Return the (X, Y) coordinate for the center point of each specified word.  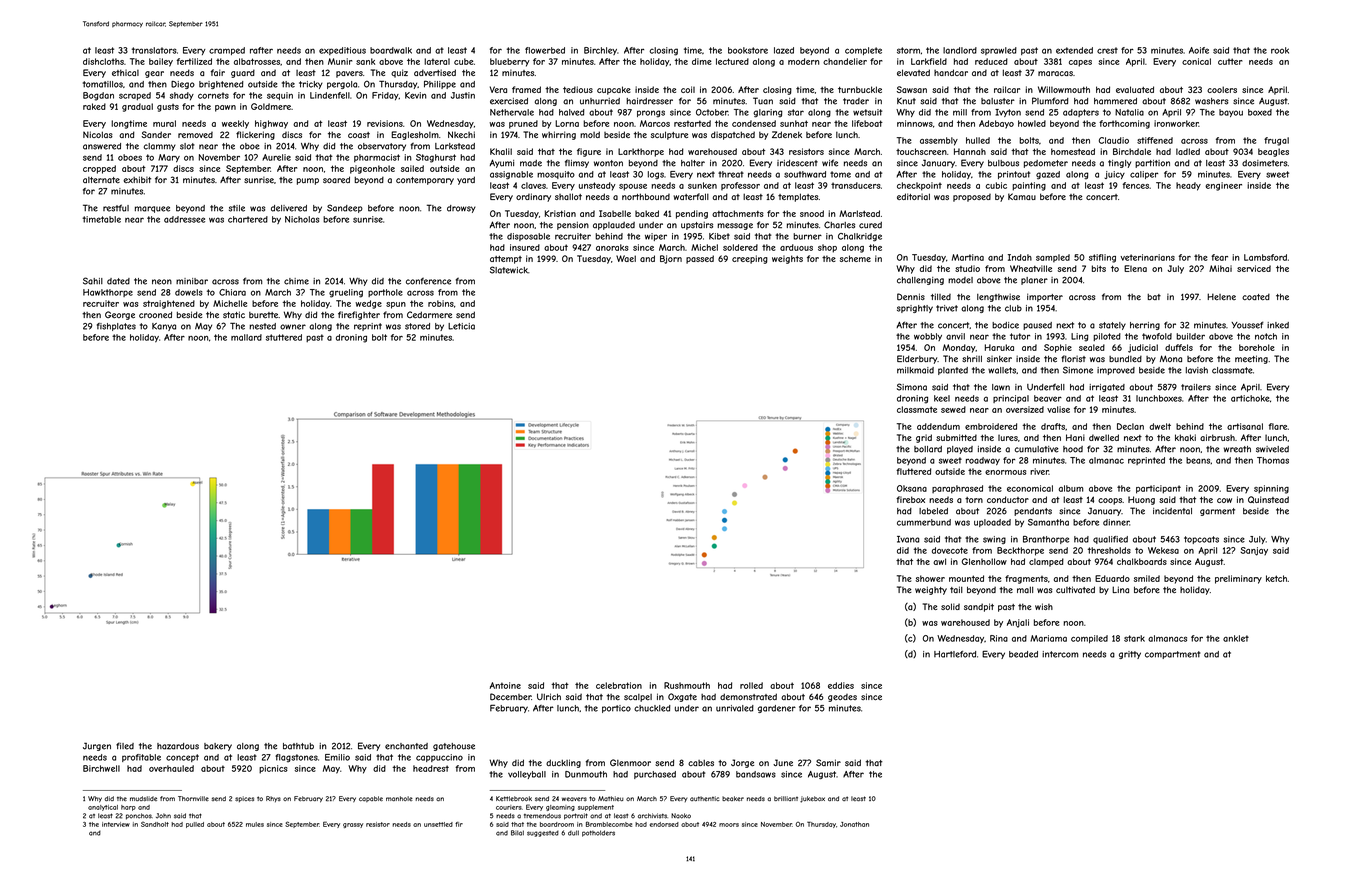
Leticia (461, 326)
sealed (1092, 347)
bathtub (298, 746)
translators (154, 50)
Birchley (600, 51)
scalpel (638, 698)
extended (1074, 50)
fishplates (116, 327)
